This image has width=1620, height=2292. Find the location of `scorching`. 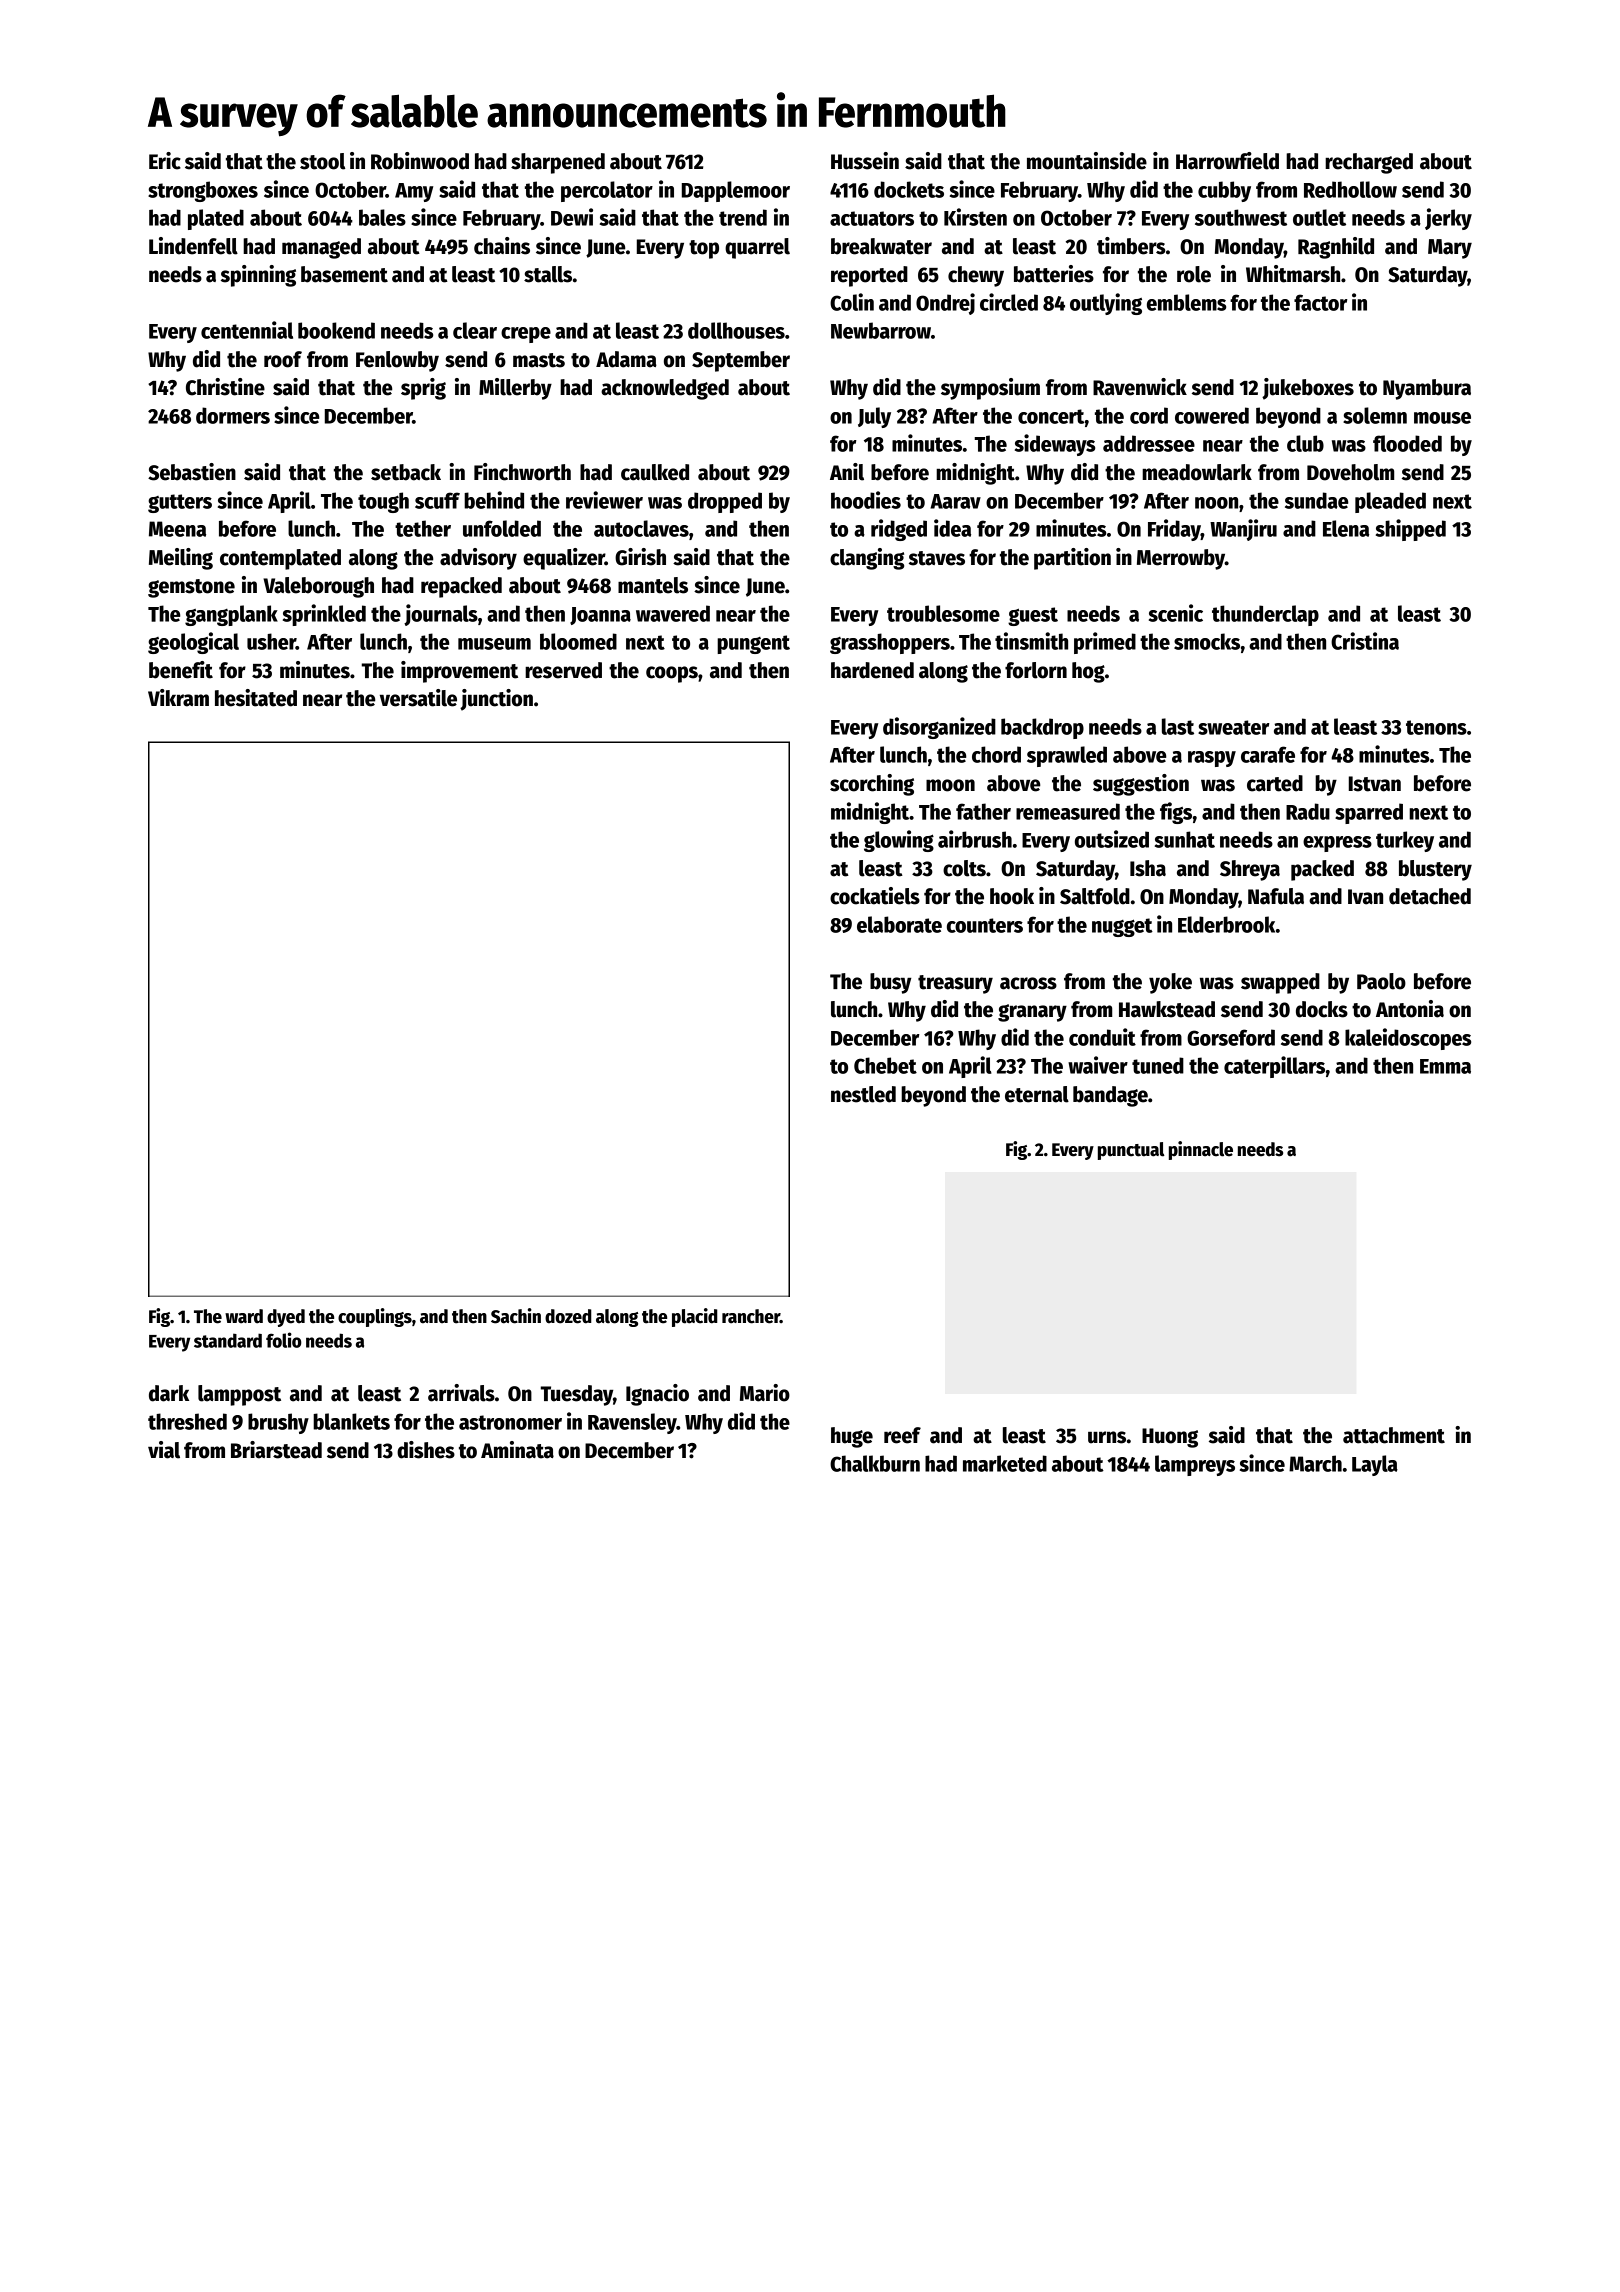

scorching is located at coordinates (872, 785).
